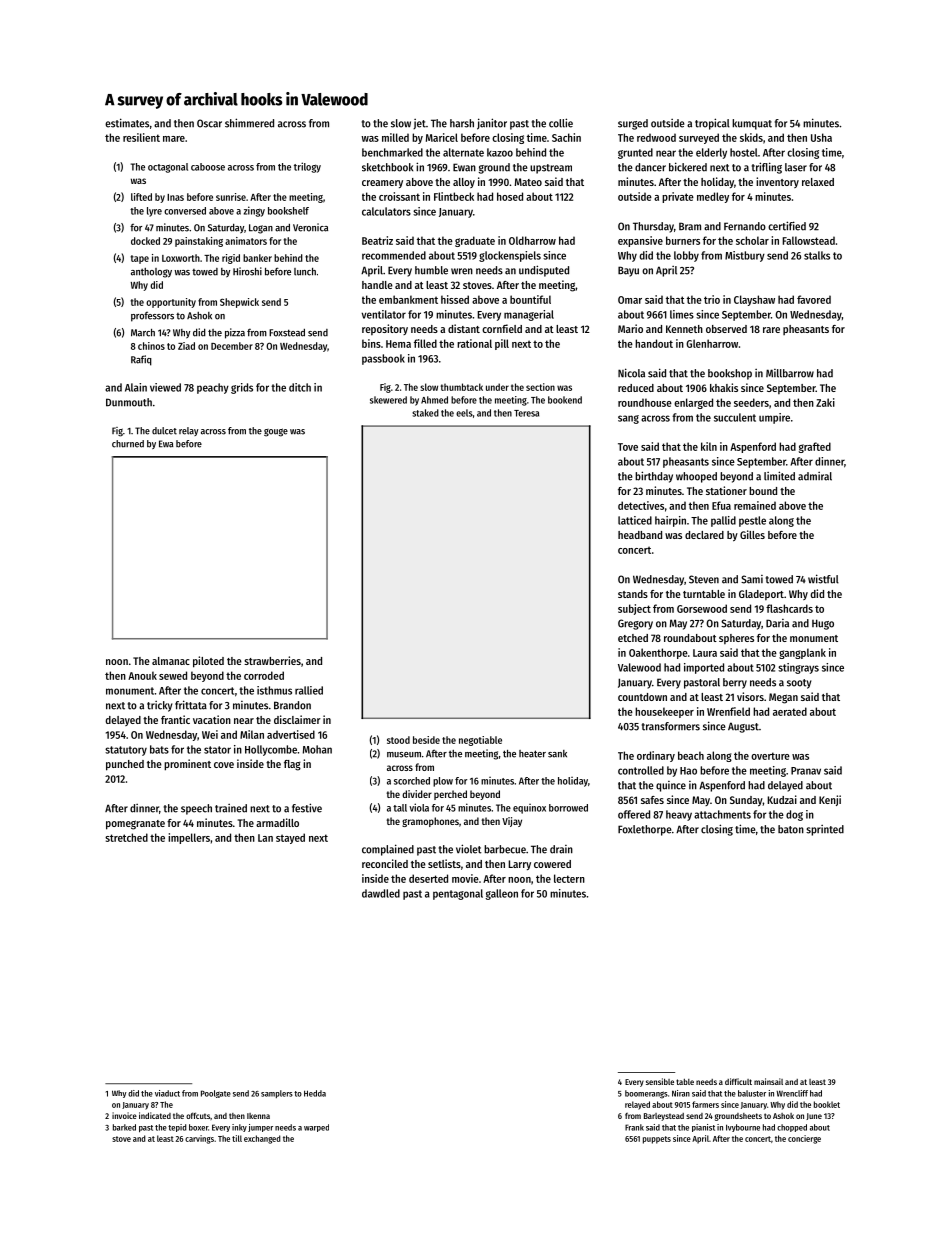 The height and width of the screenshot is (1233, 952). I want to click on countdown, so click(642, 697).
